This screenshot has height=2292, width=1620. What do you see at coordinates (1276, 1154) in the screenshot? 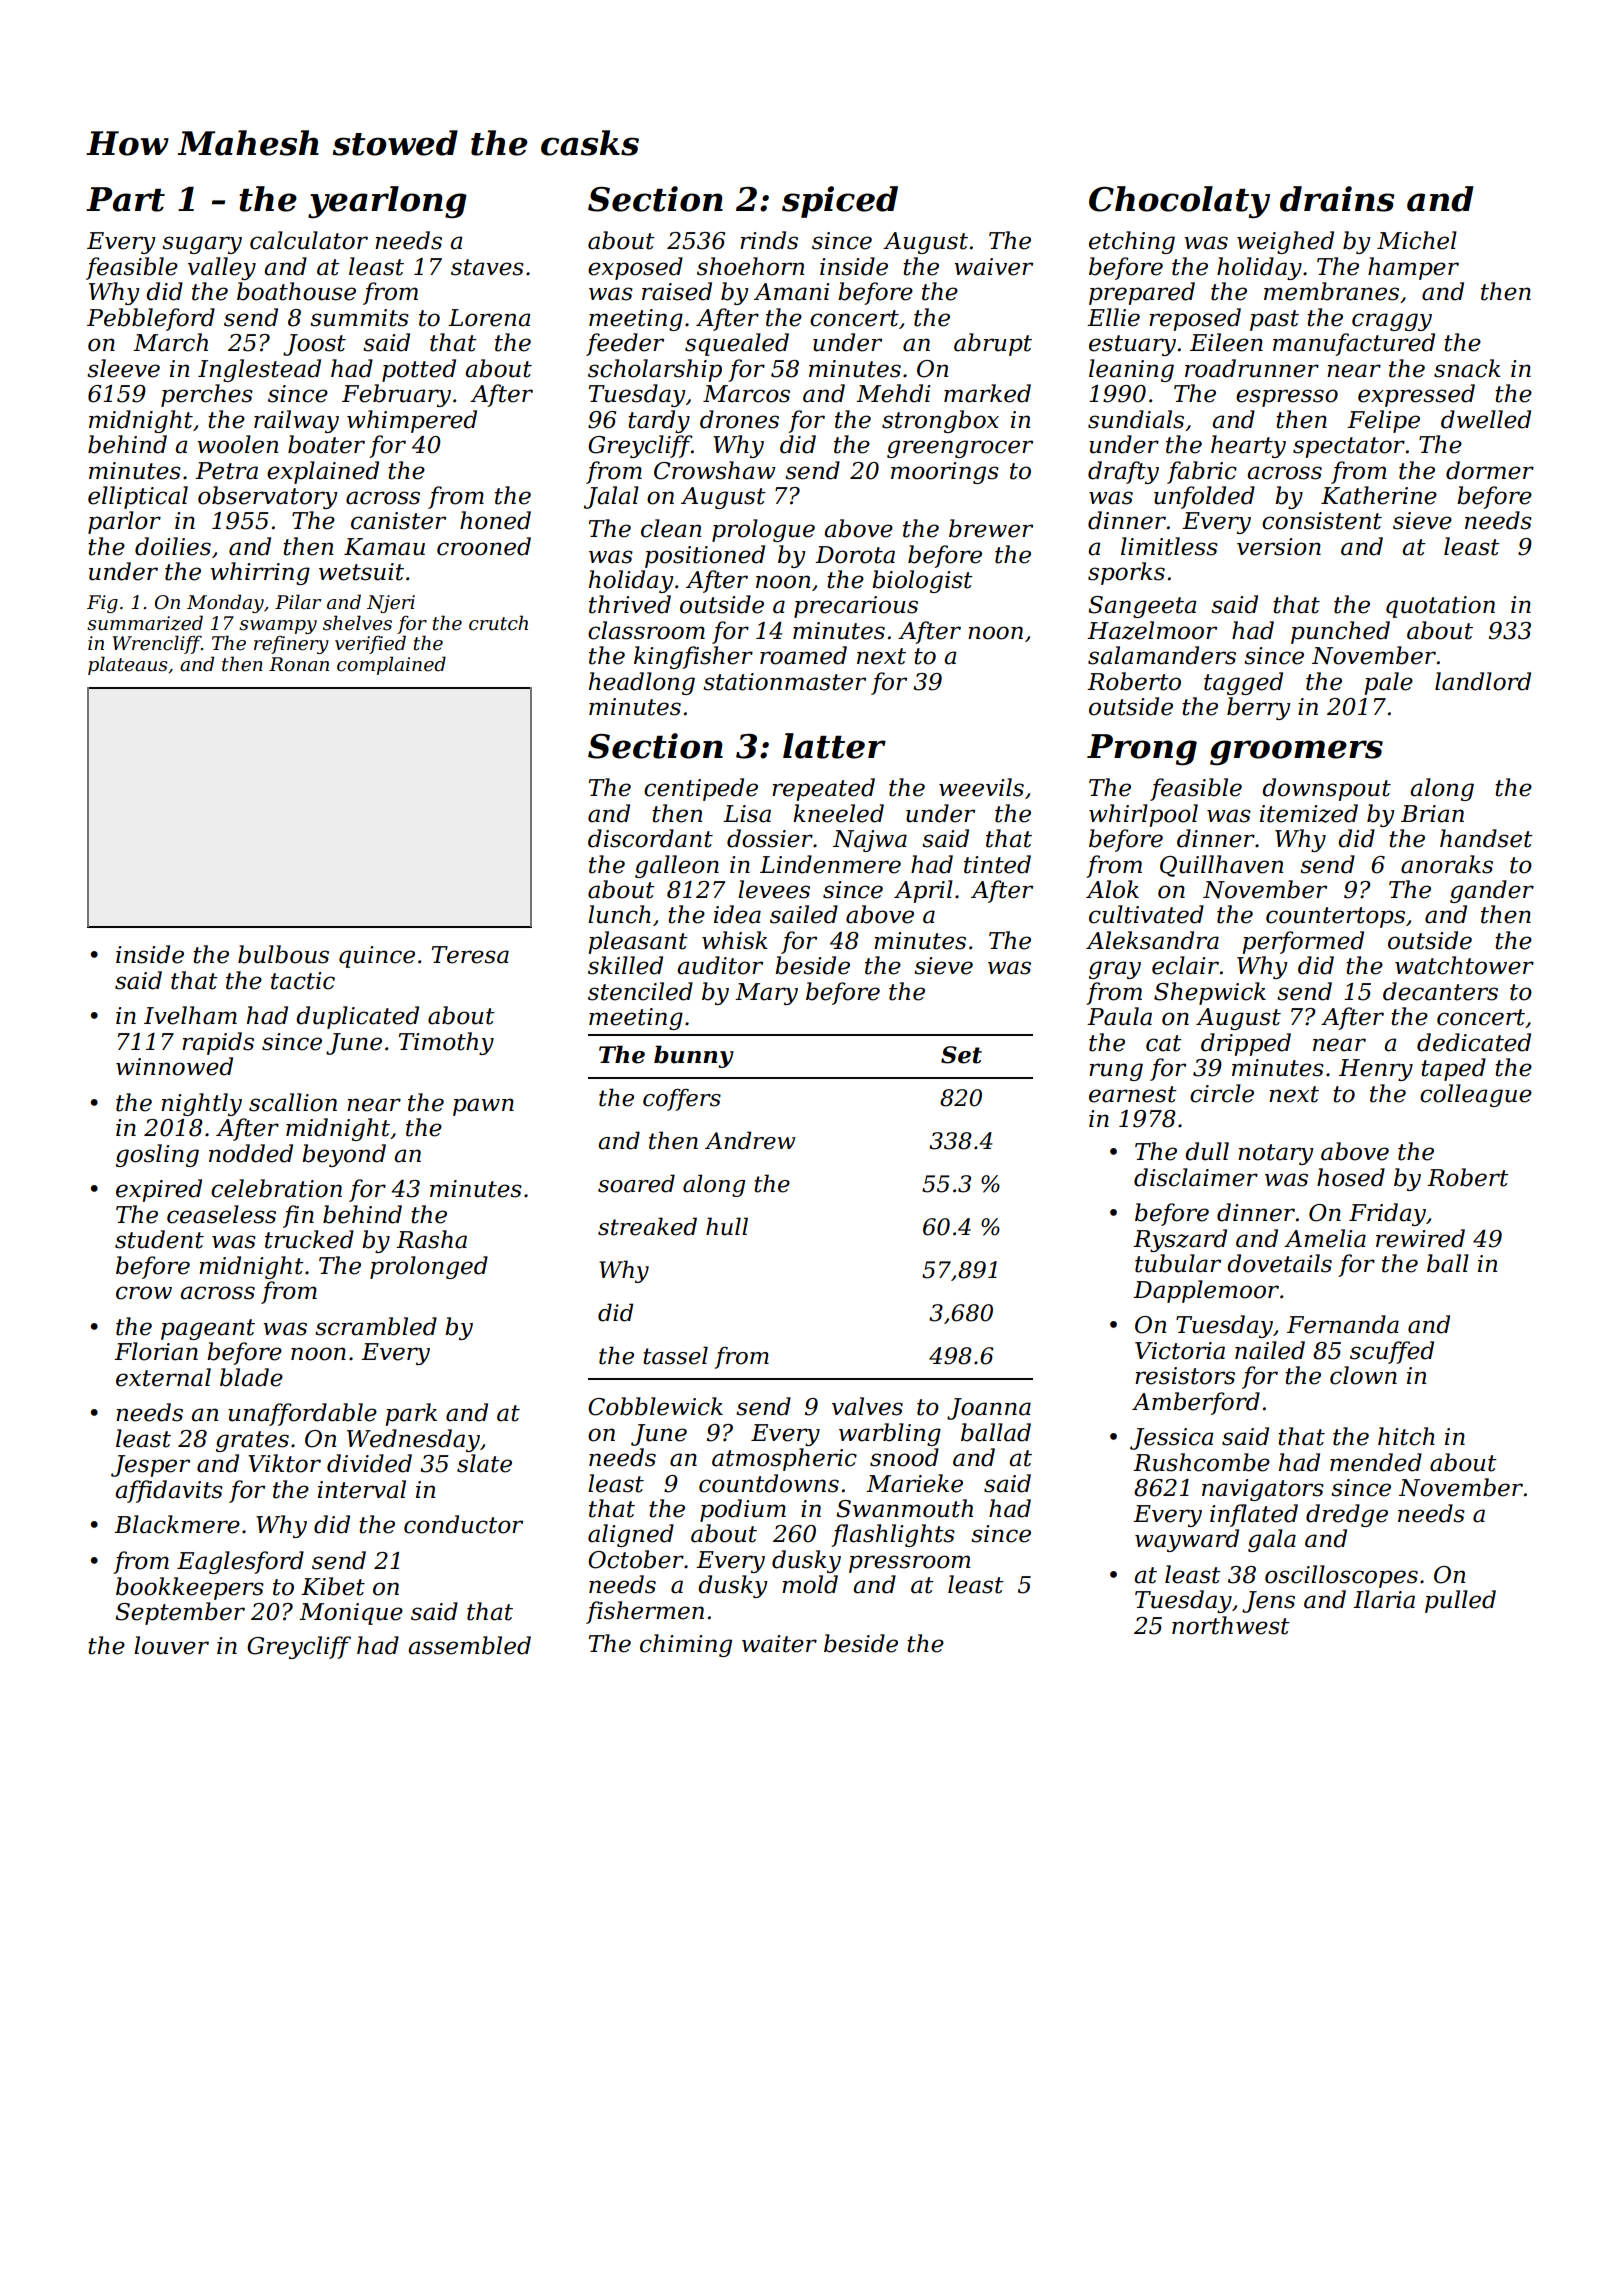
I see `notary` at bounding box center [1276, 1154].
